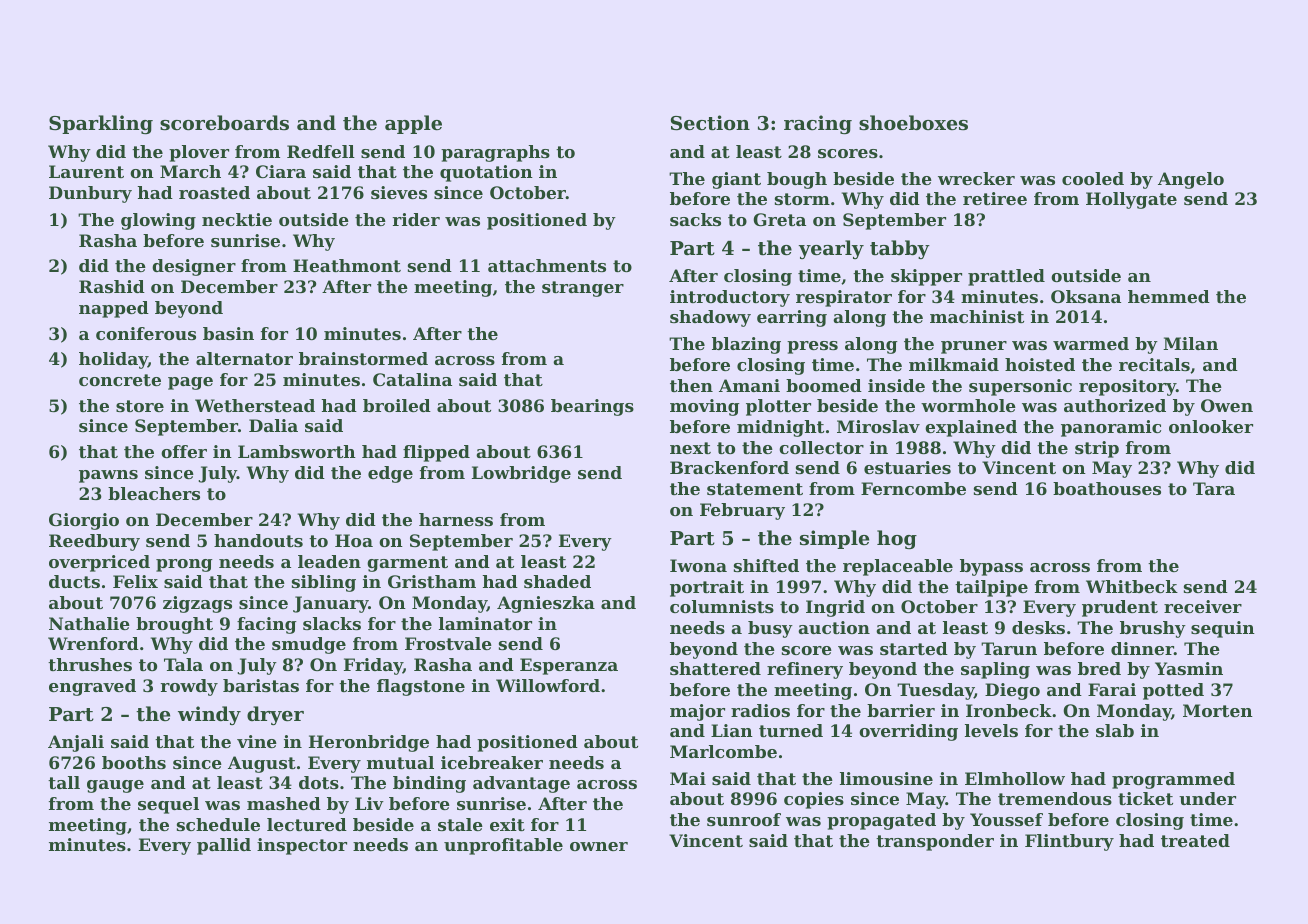 The height and width of the image is (924, 1308). Describe the element at coordinates (1169, 296) in the image. I see `hemmed` at that location.
